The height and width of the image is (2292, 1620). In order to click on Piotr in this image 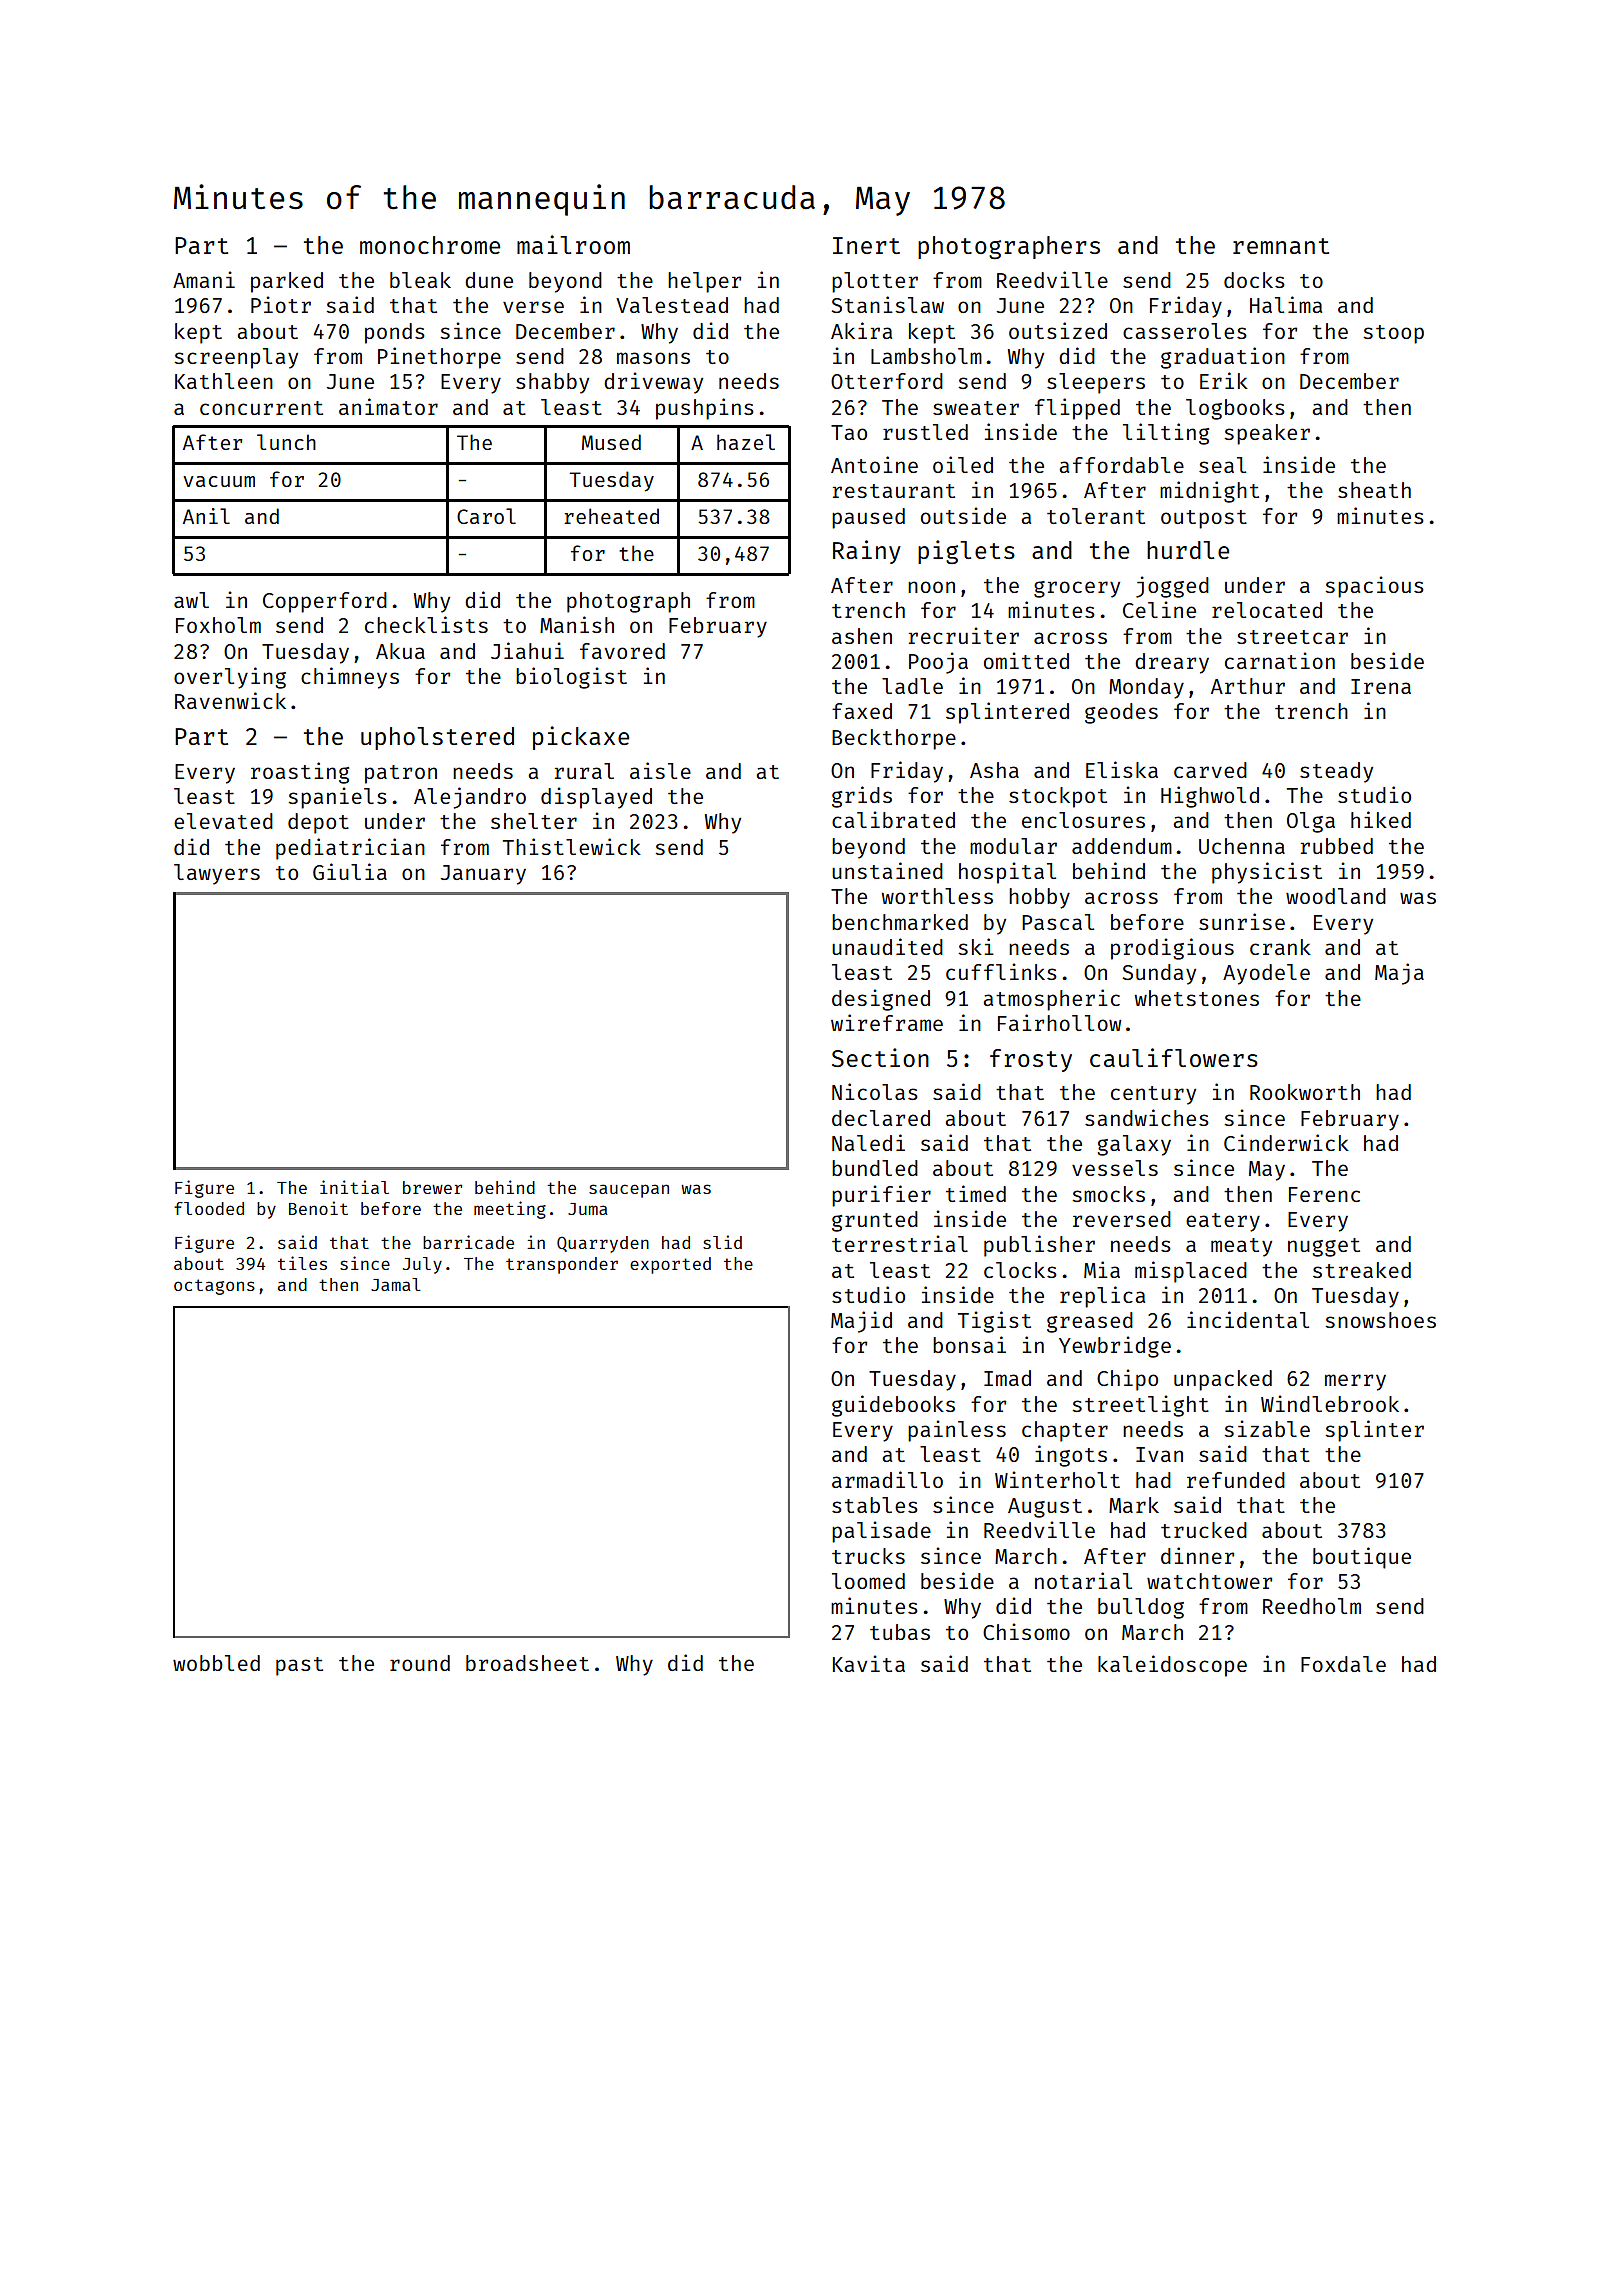, I will do `click(281, 304)`.
